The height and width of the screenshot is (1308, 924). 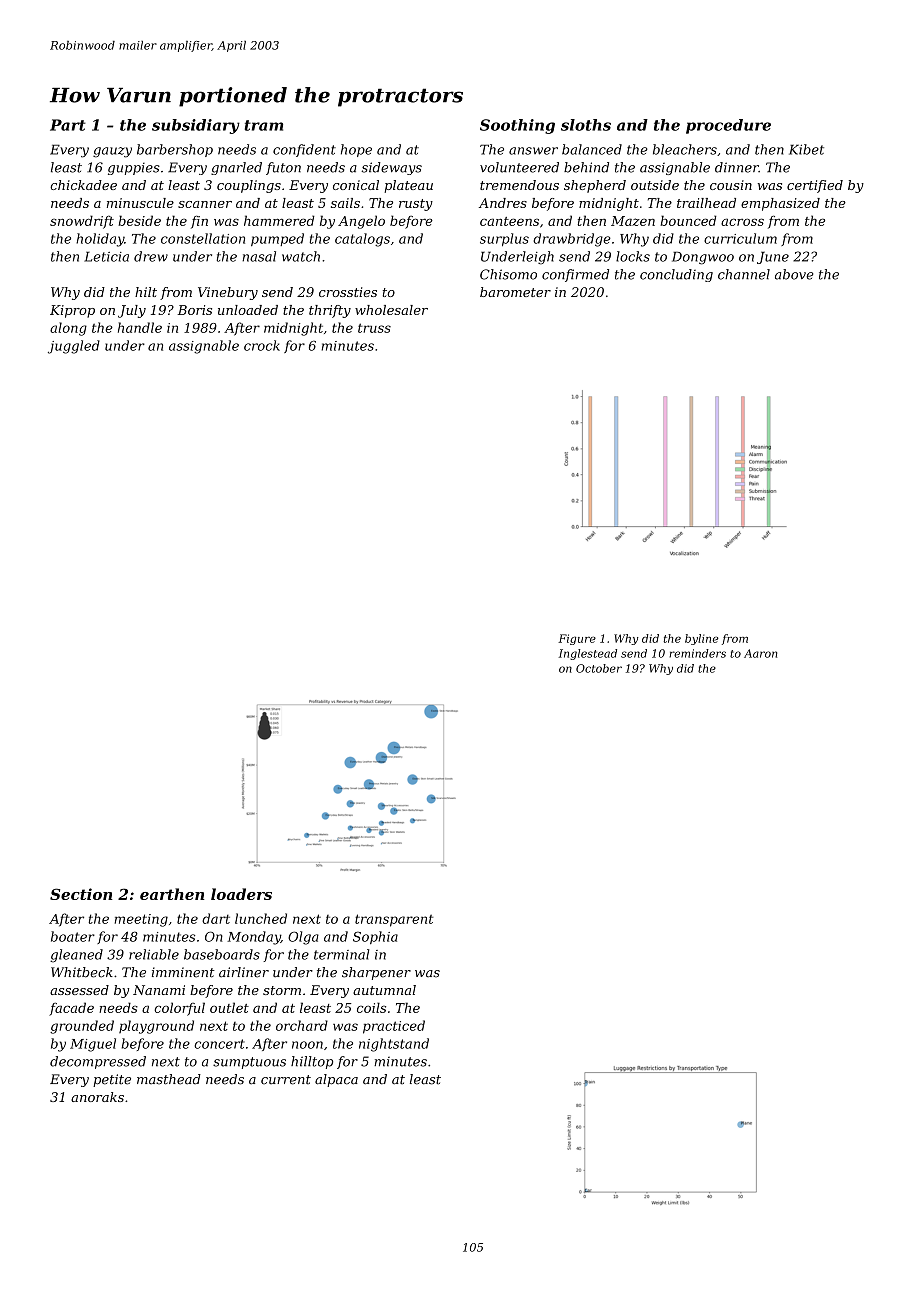 What do you see at coordinates (82, 972) in the screenshot?
I see `Whitbeck` at bounding box center [82, 972].
